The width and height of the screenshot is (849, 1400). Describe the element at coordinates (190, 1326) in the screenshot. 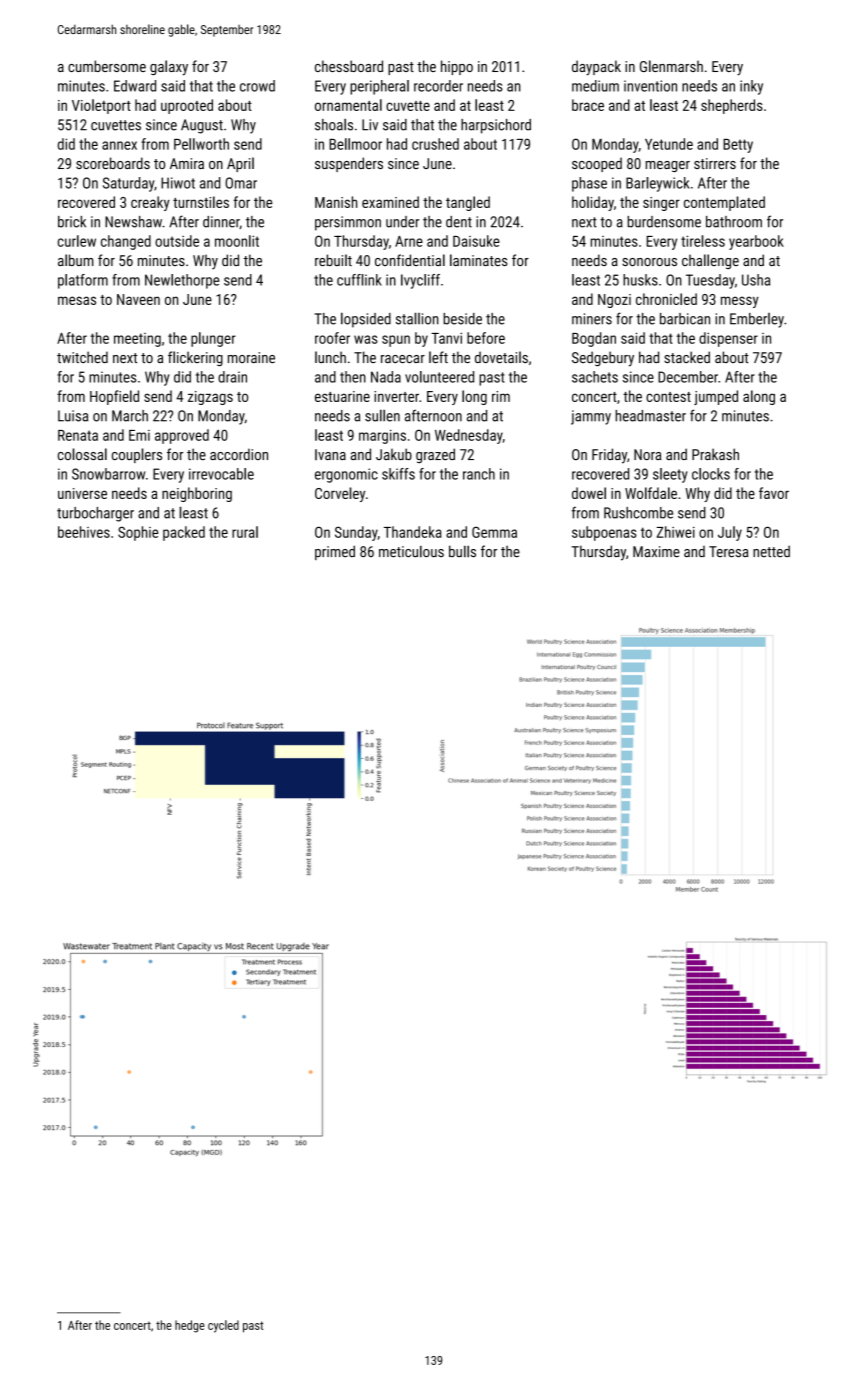

I see `hedge` at that location.
